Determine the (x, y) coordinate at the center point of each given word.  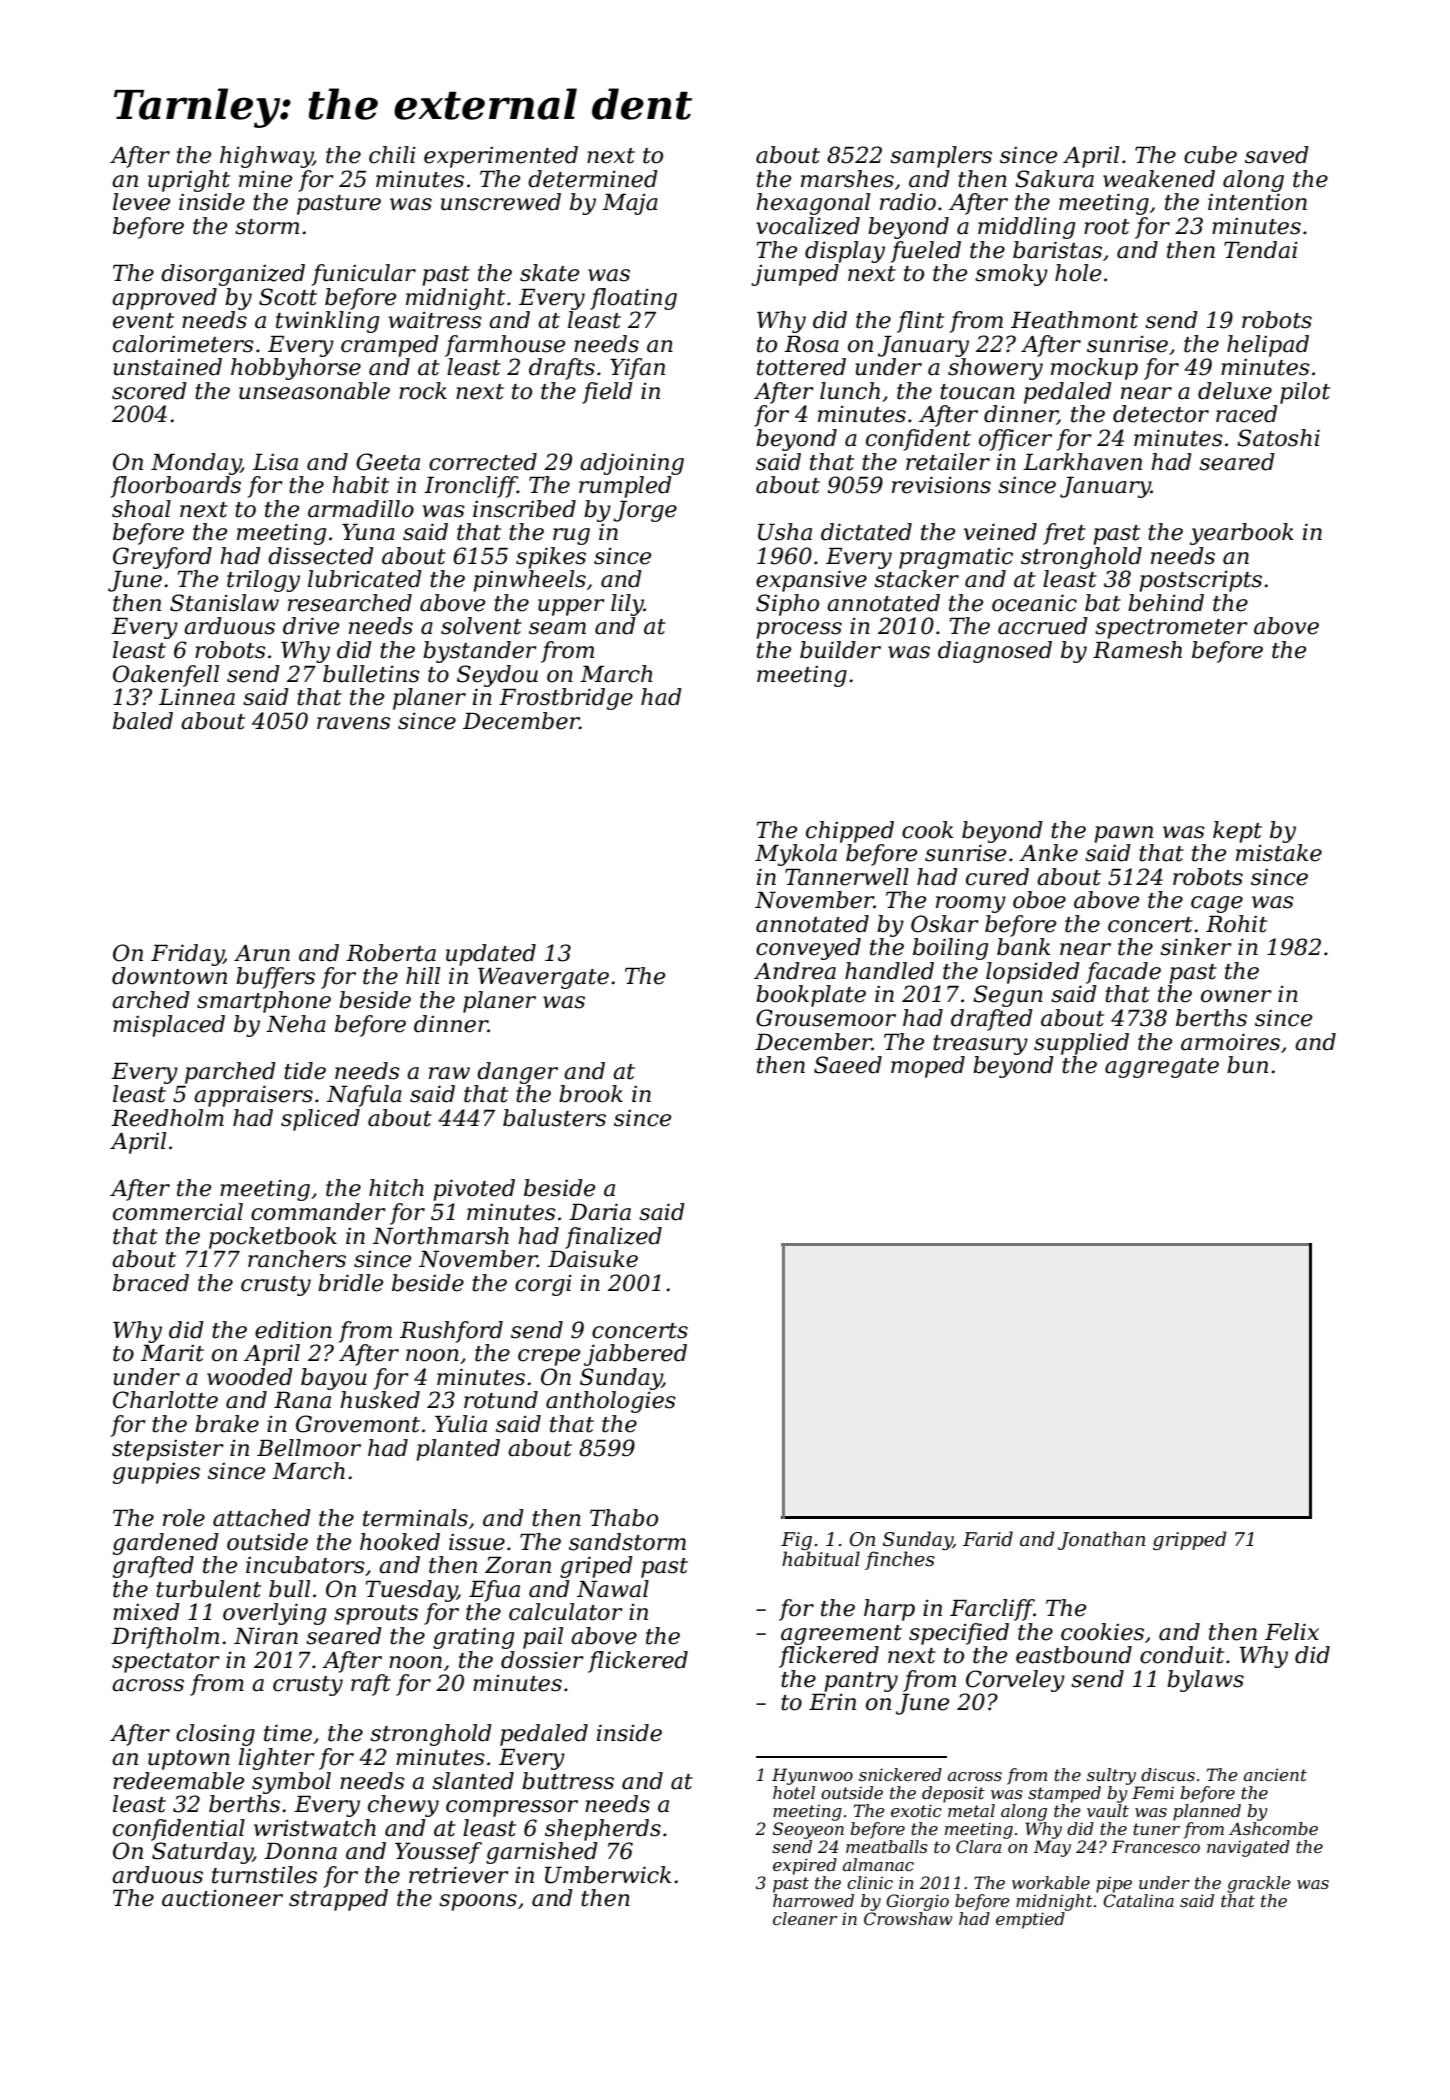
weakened (1159, 179)
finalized (613, 1238)
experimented (501, 157)
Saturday (202, 1853)
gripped (1190, 1540)
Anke (1048, 853)
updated (491, 955)
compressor (512, 1808)
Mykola (796, 855)
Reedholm (167, 1118)
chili (392, 155)
